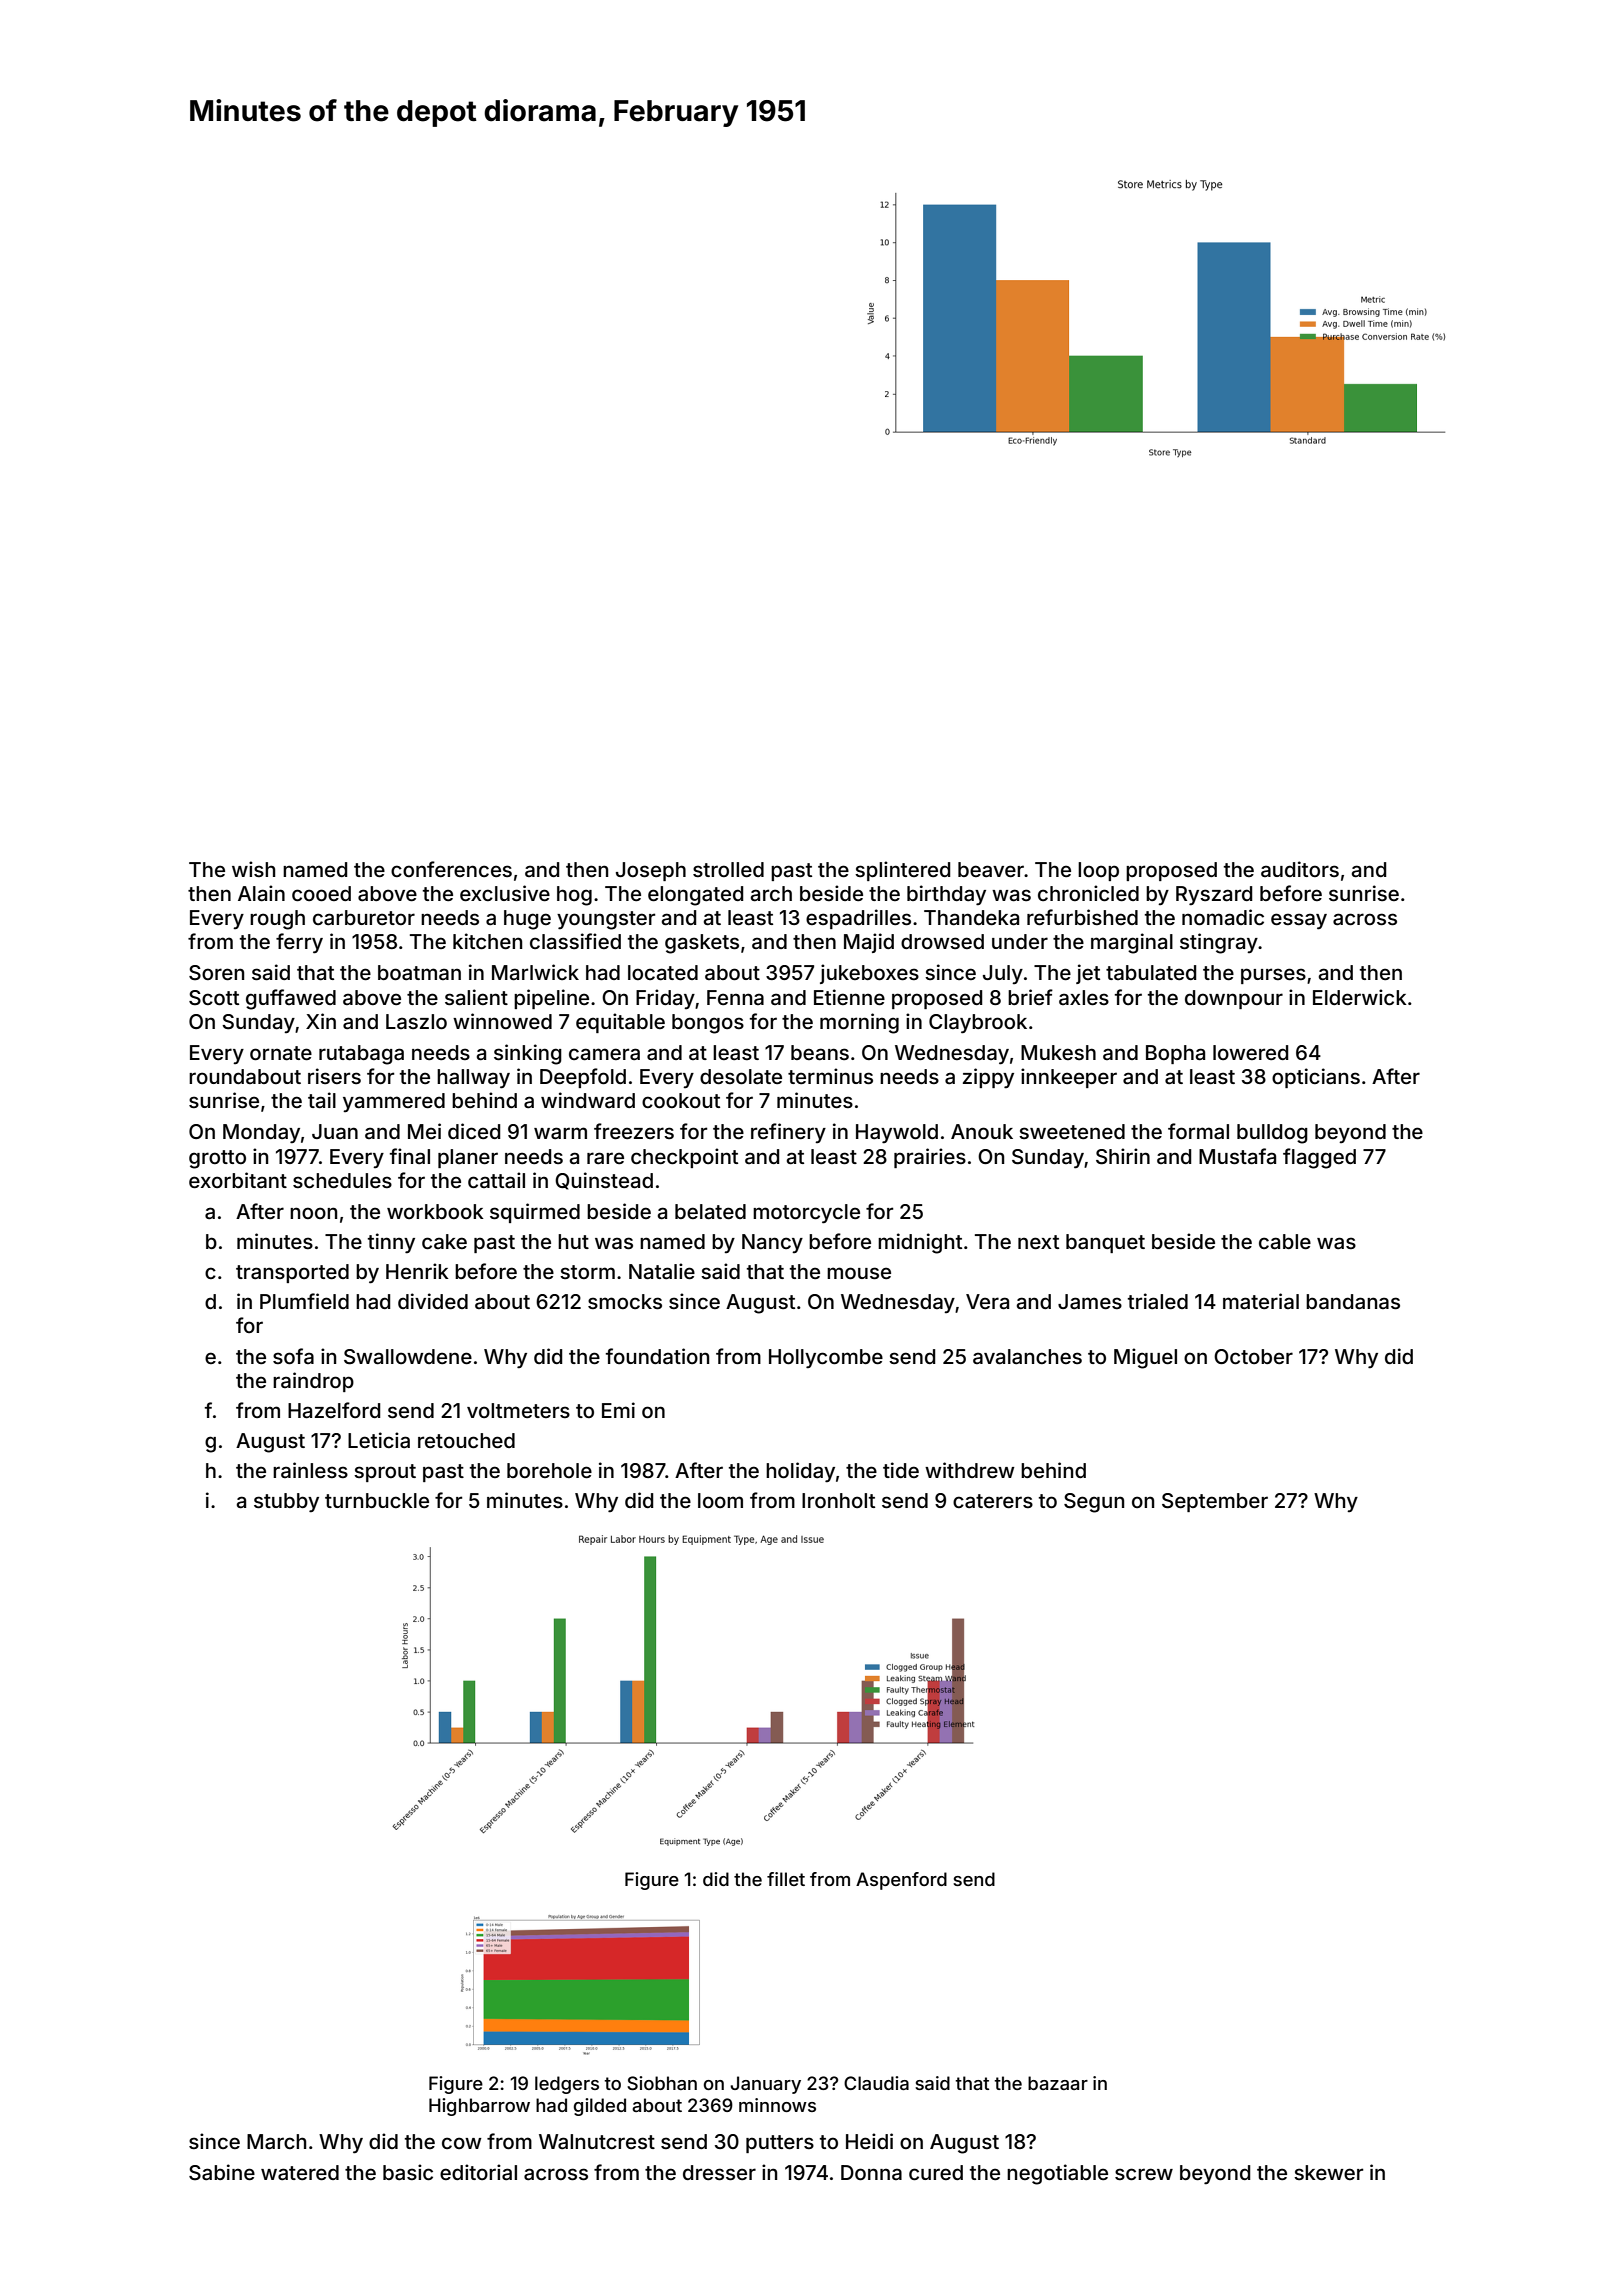 The width and height of the screenshot is (1620, 2292). Describe the element at coordinates (1098, 871) in the screenshot. I see `loop` at that location.
